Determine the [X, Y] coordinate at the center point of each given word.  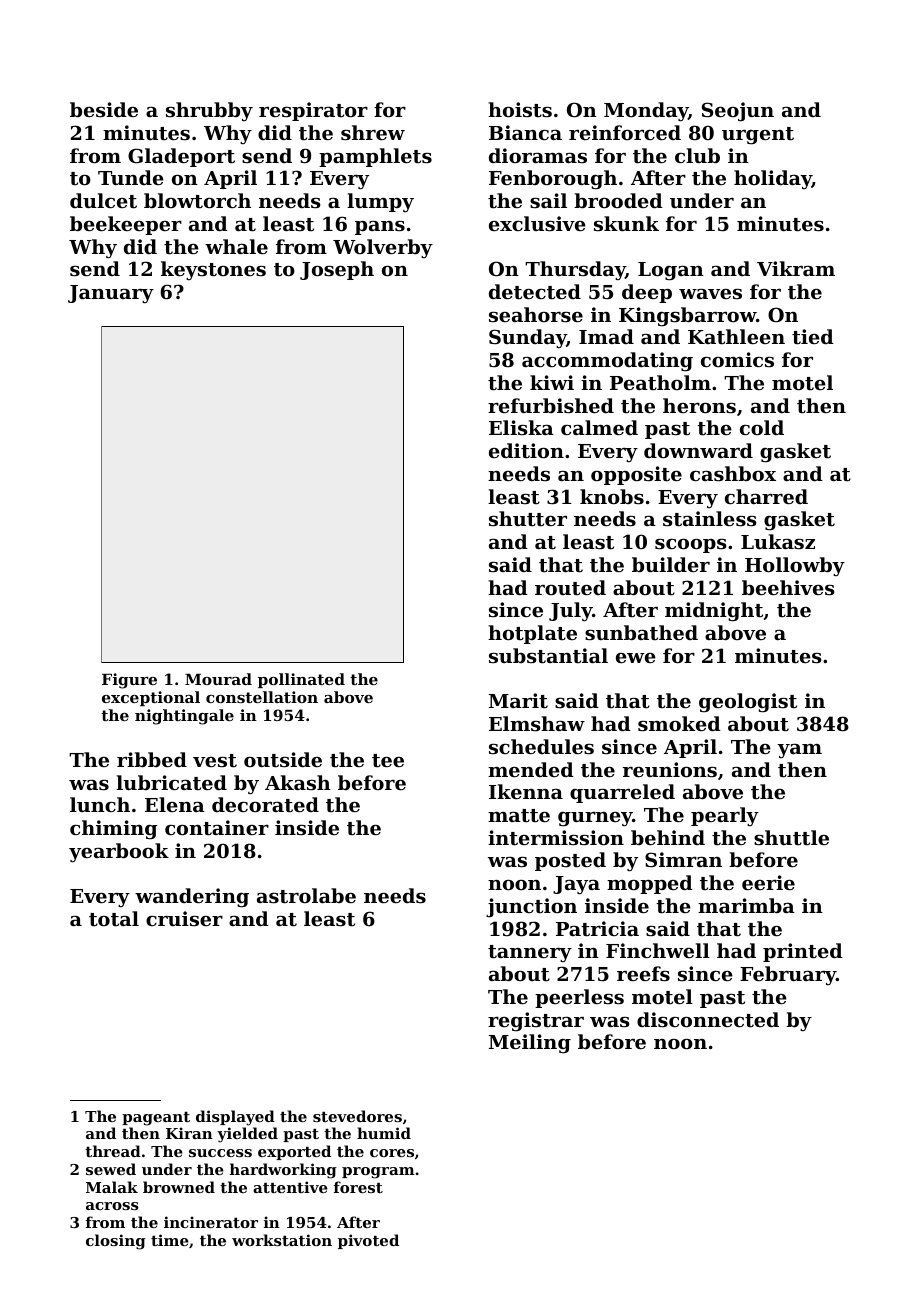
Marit [518, 701]
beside [104, 110]
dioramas [538, 155]
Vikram [796, 268]
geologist [748, 703]
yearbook [119, 853]
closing [116, 1242]
